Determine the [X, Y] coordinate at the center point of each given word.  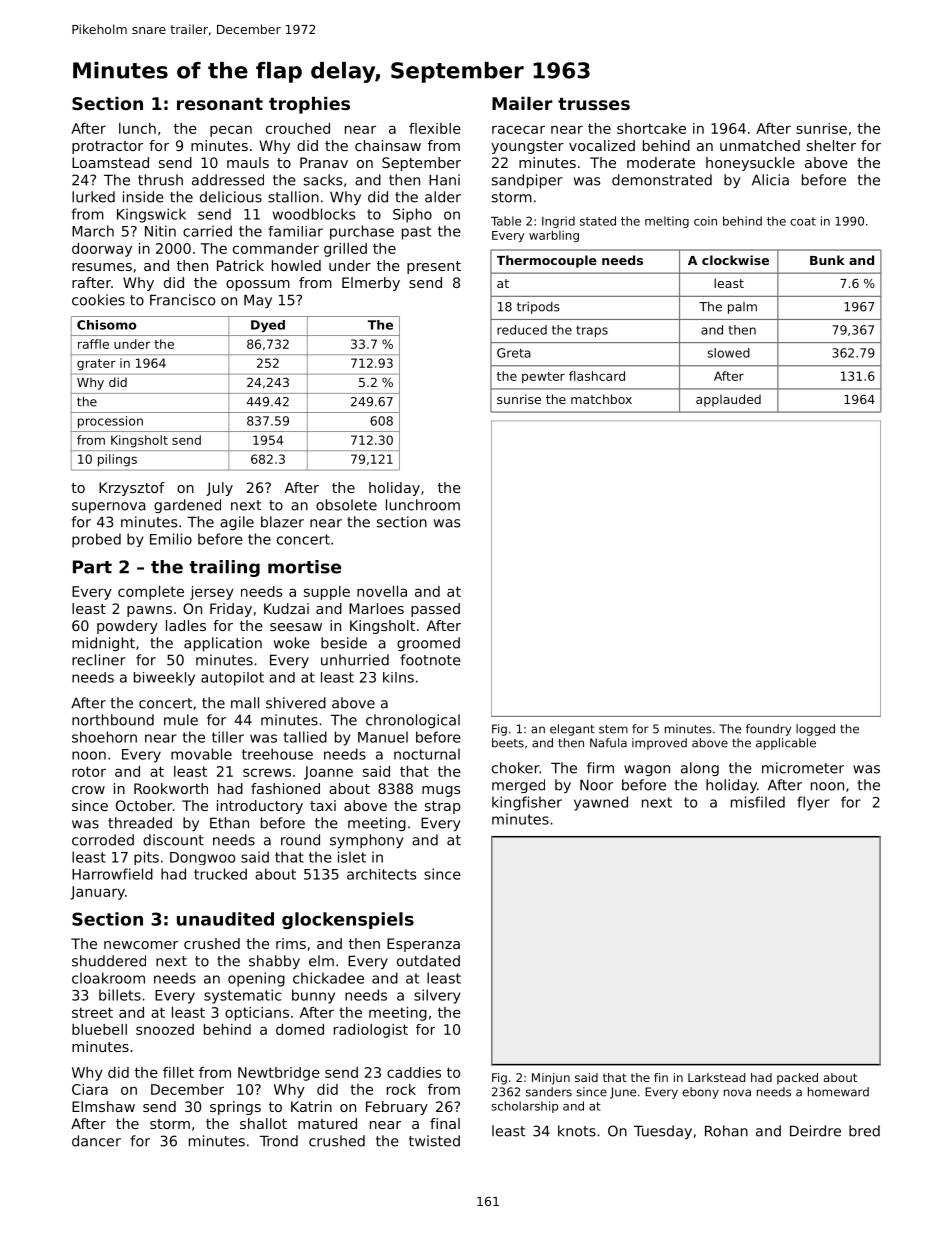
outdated [428, 961]
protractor [107, 147]
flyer [813, 803]
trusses [594, 104]
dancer [96, 1141]
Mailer [522, 103]
